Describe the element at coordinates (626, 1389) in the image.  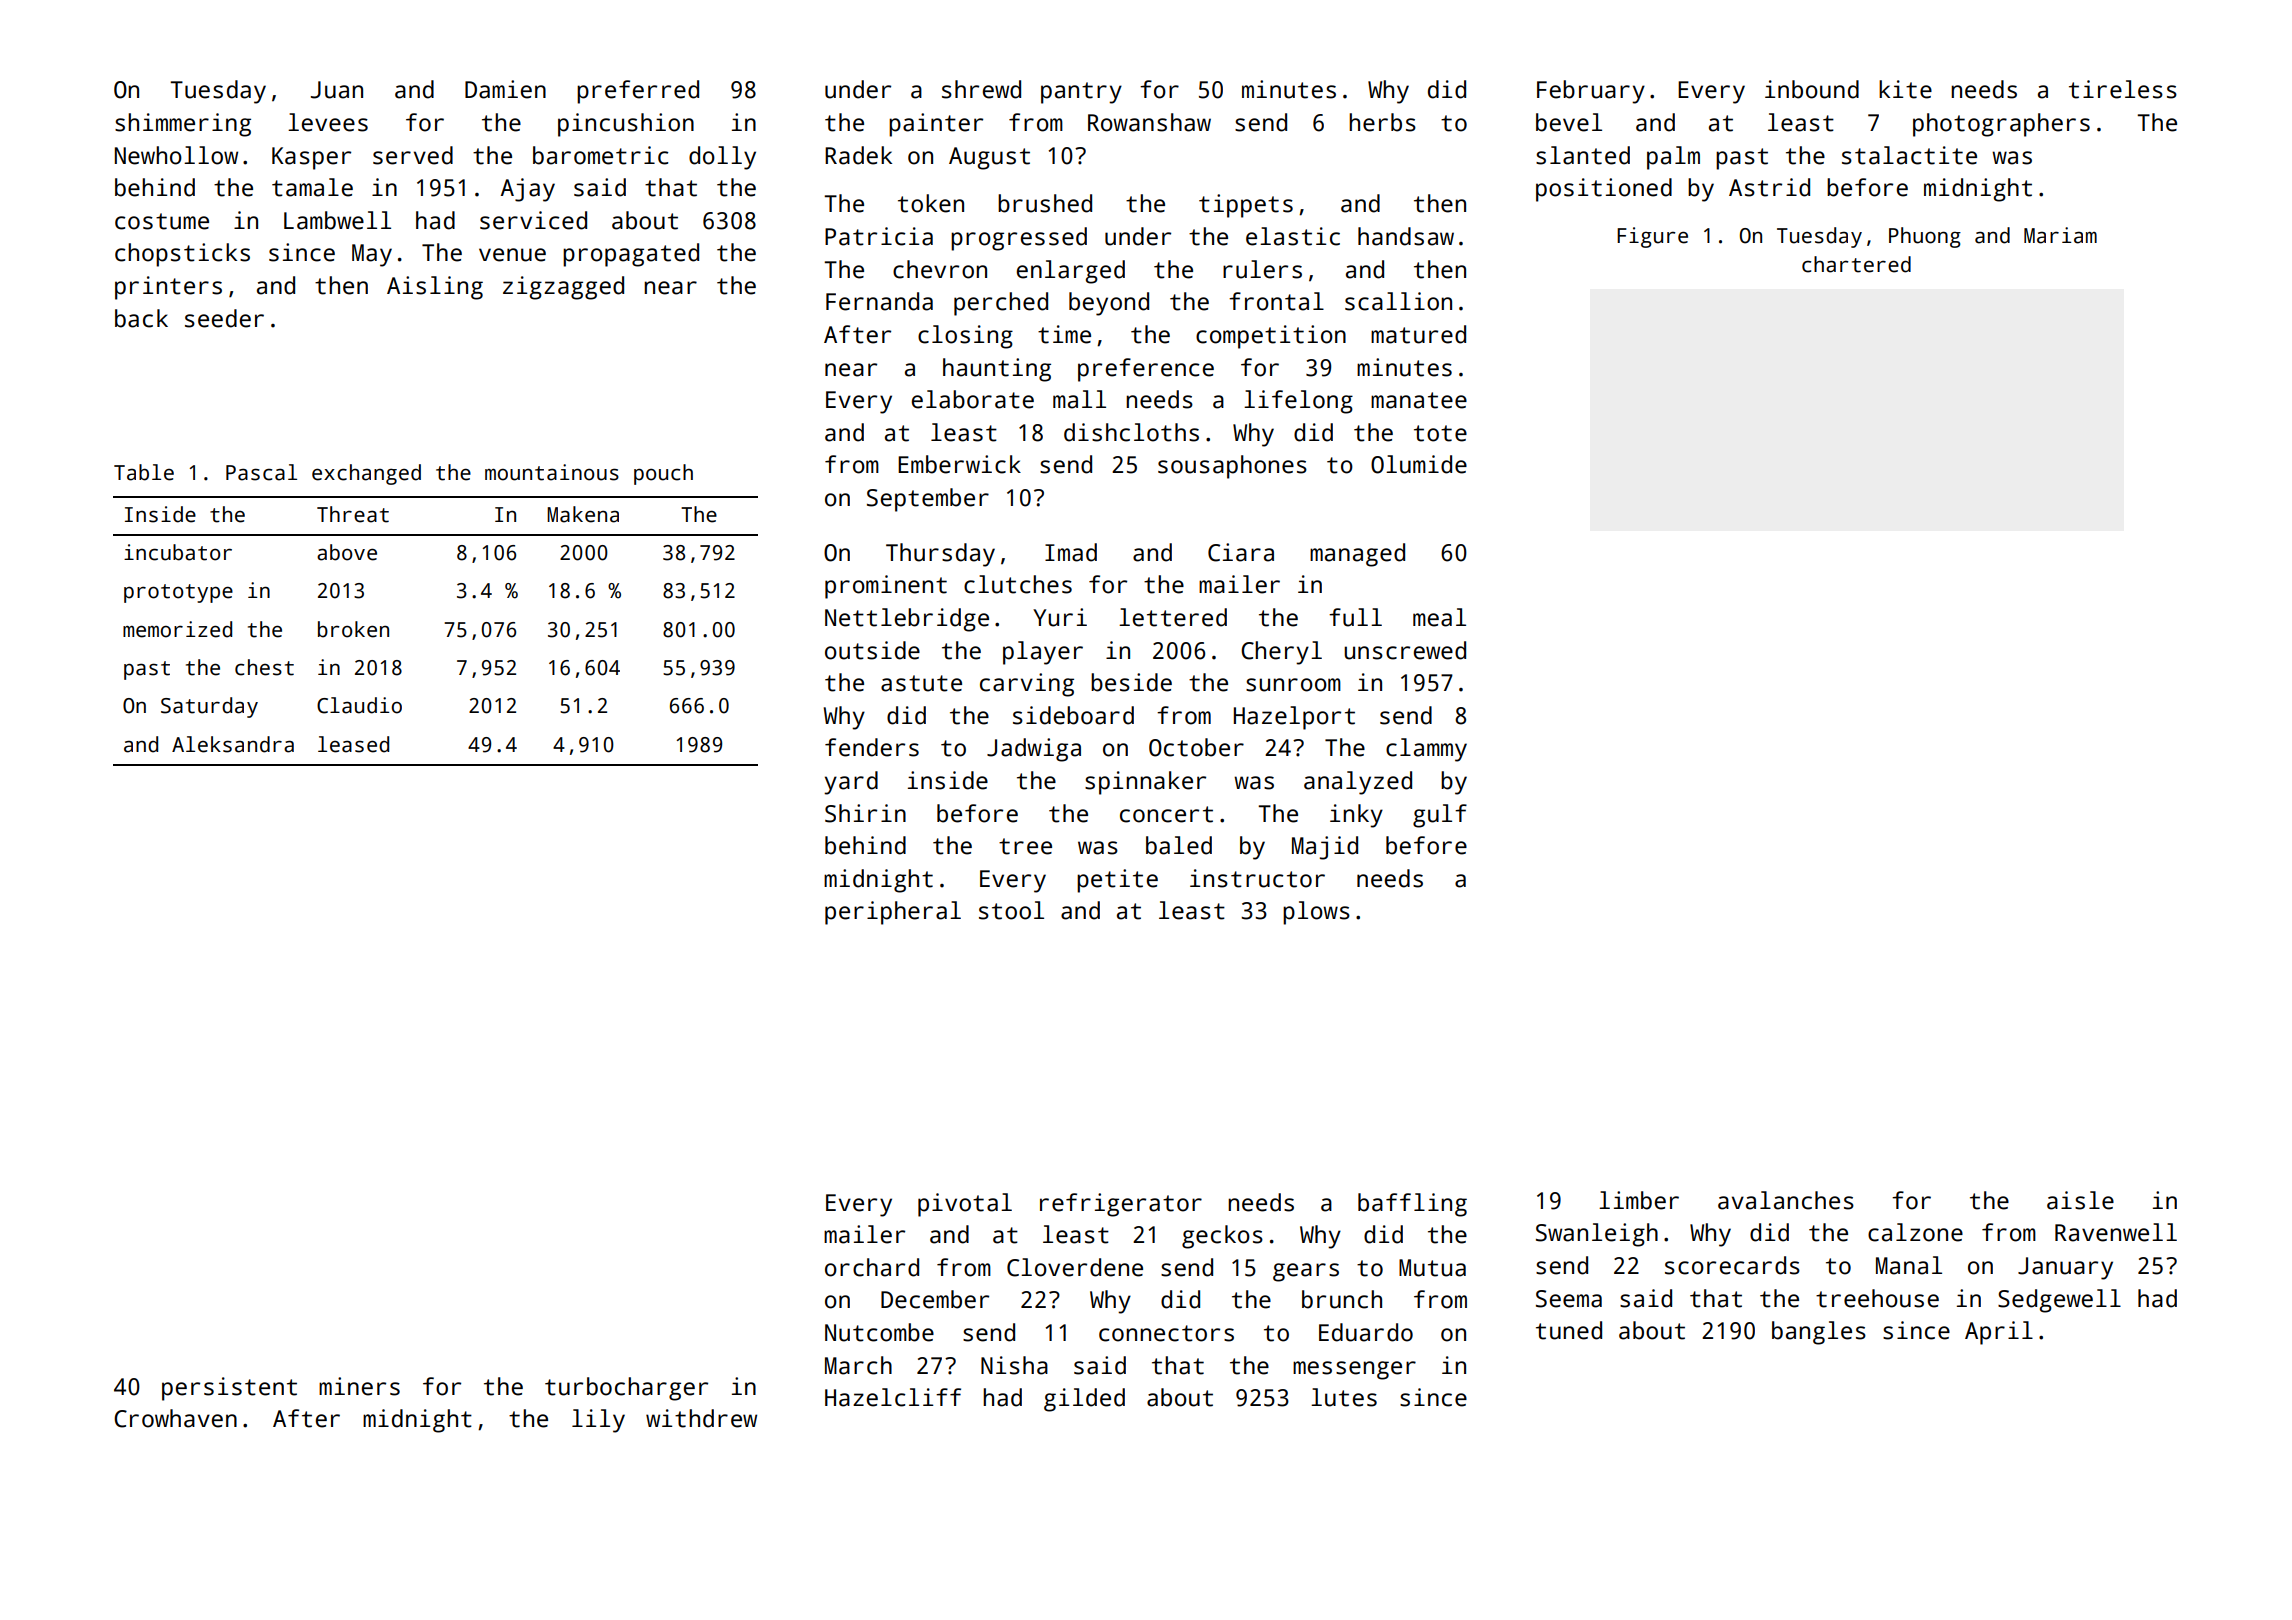
I see `turbocharger` at that location.
